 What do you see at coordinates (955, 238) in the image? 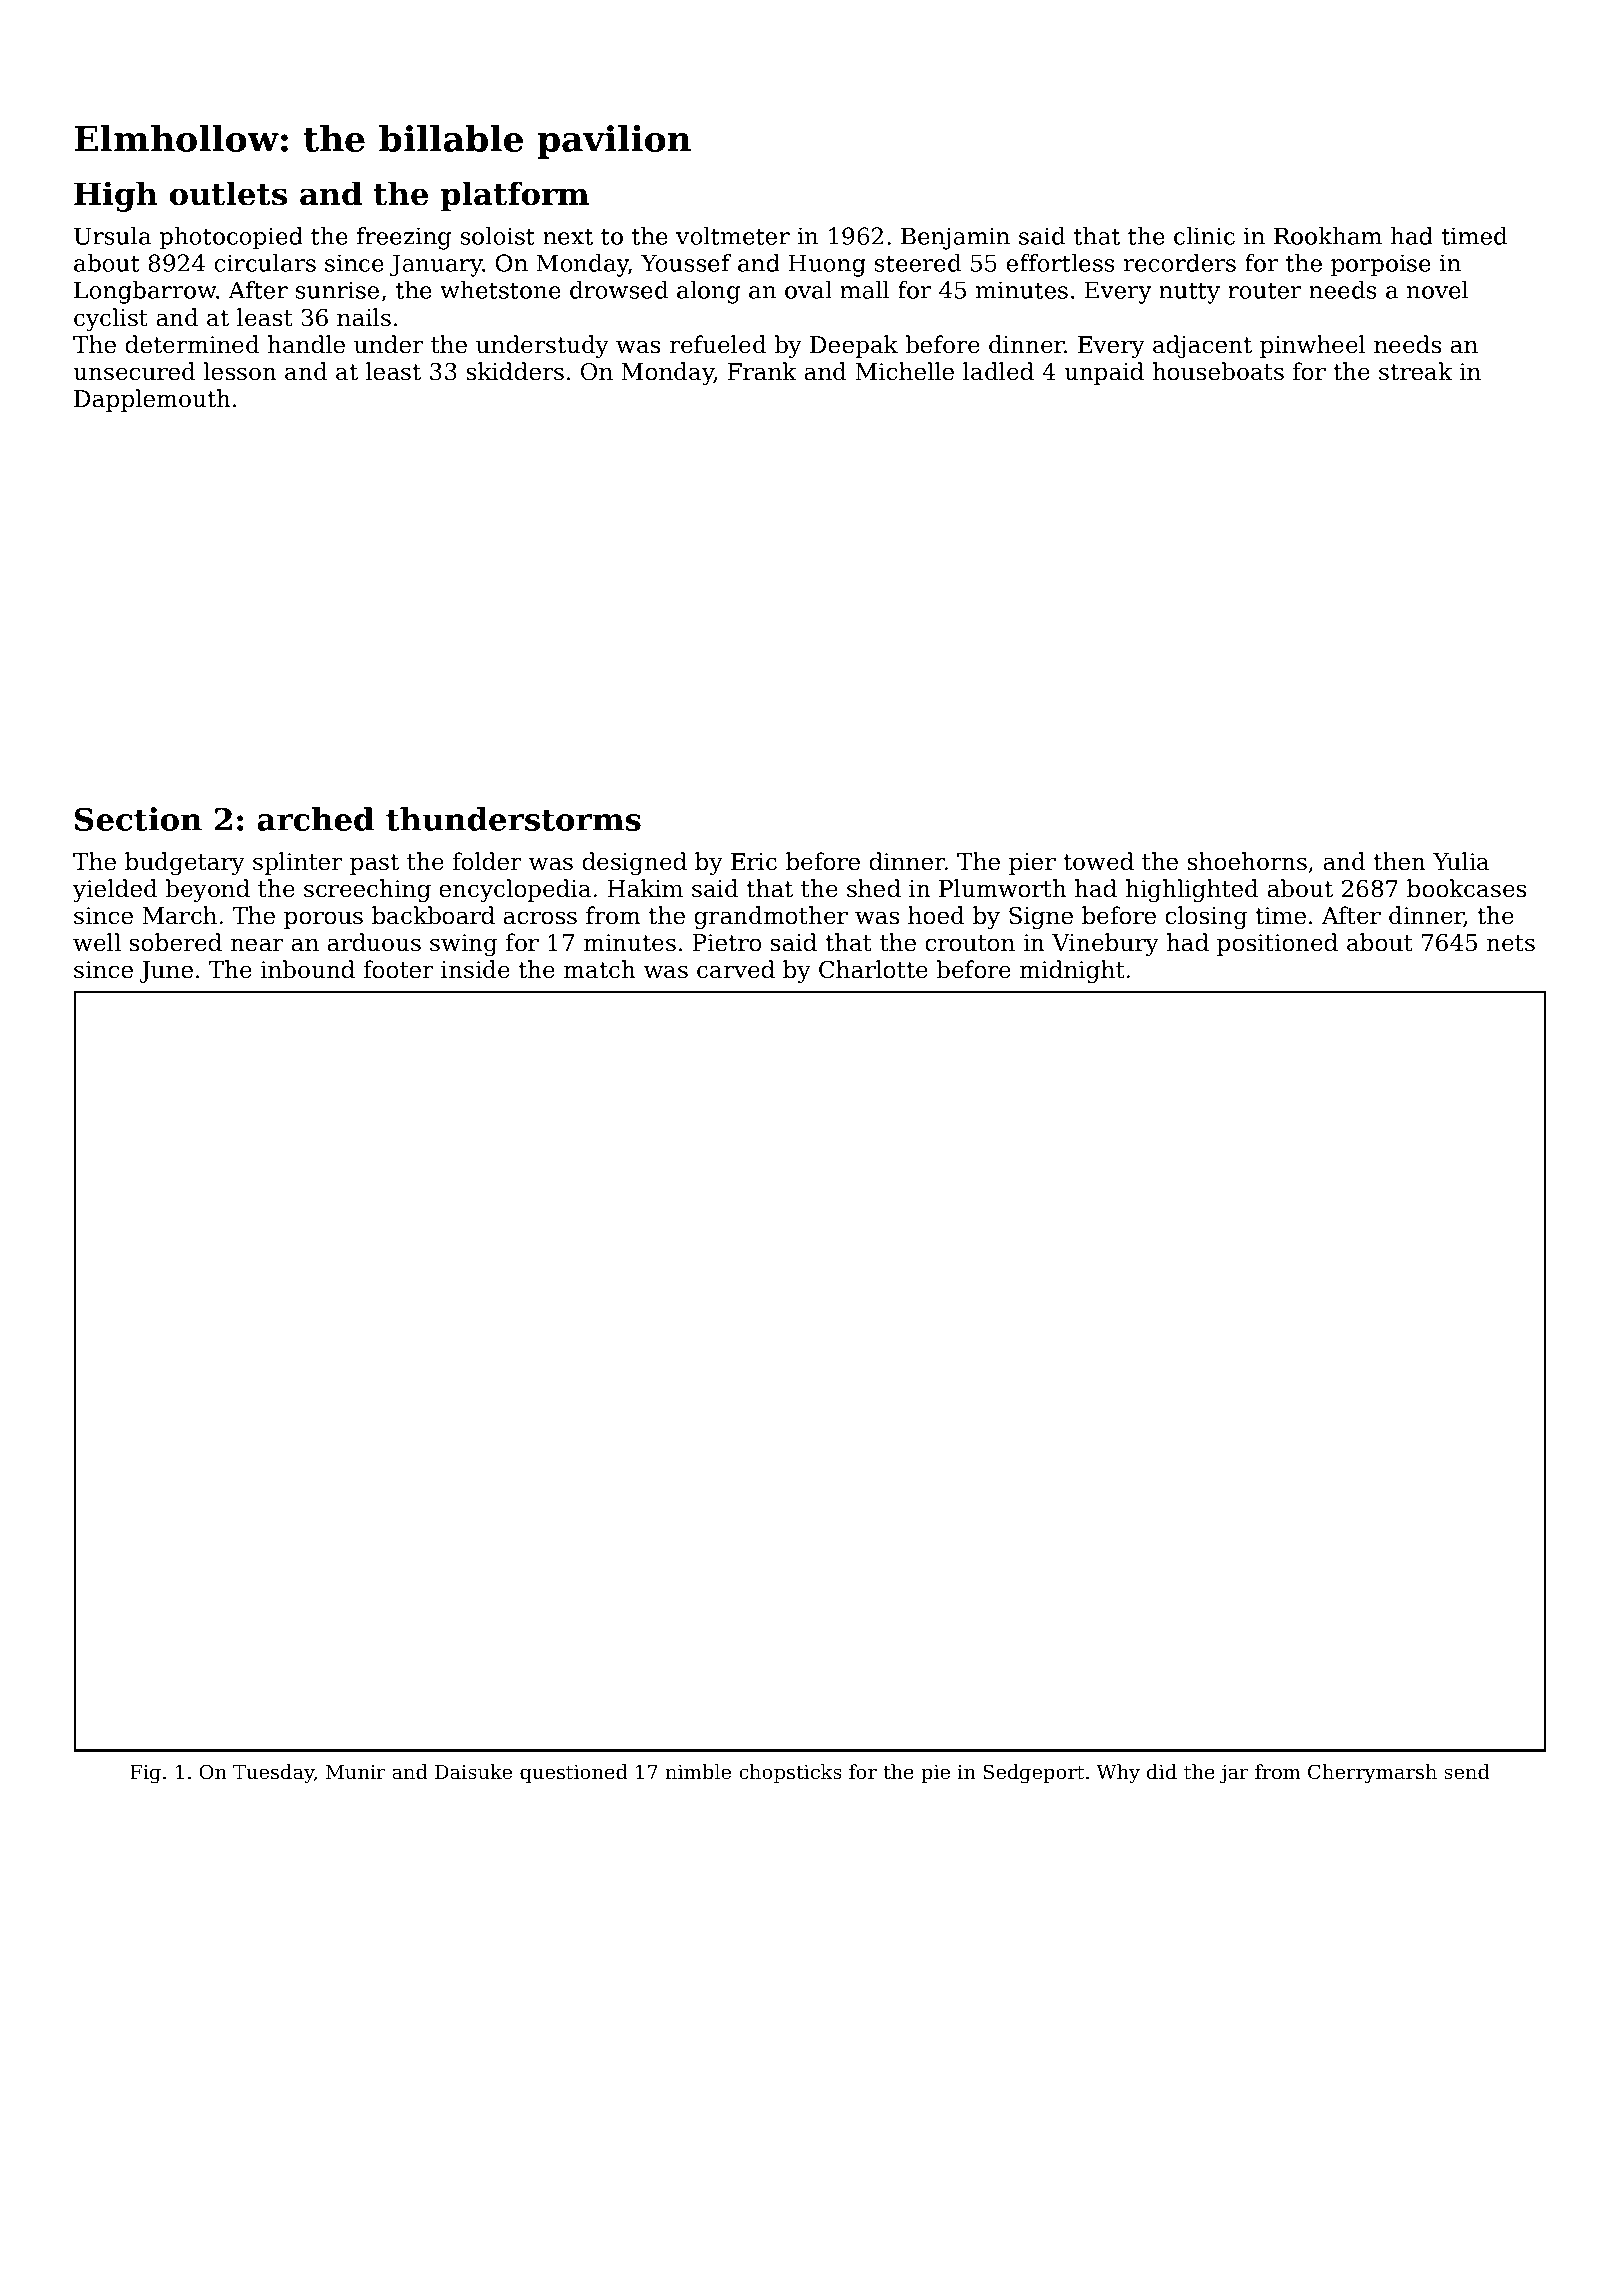
I see `Benjamin` at bounding box center [955, 238].
